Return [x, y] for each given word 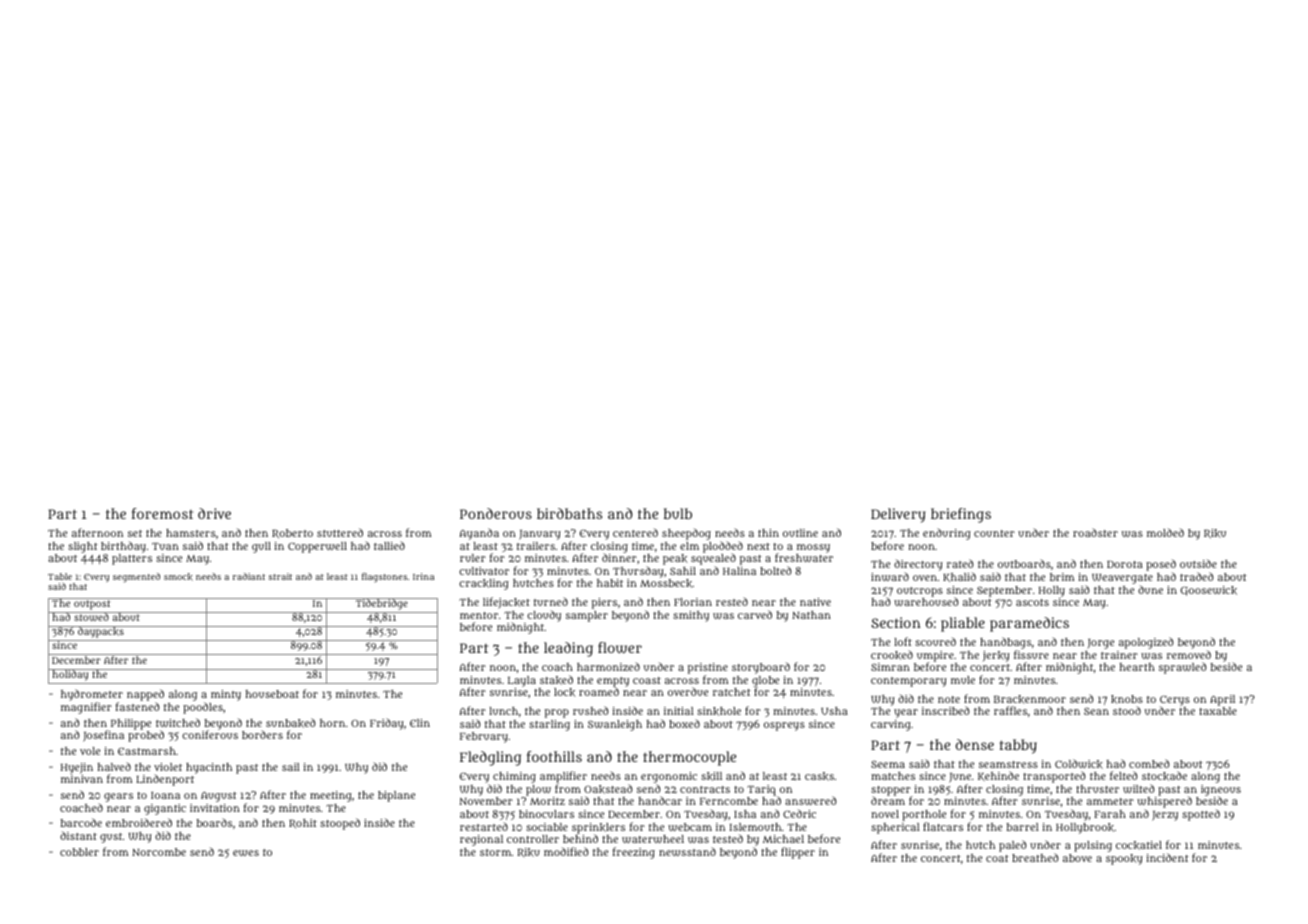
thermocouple [689, 758]
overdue [688, 691]
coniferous [210, 735]
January [540, 535]
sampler [587, 616]
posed [1161, 565]
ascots [1032, 602]
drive [214, 513]
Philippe [131, 724]
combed [1149, 763]
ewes [246, 853]
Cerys [1175, 700]
